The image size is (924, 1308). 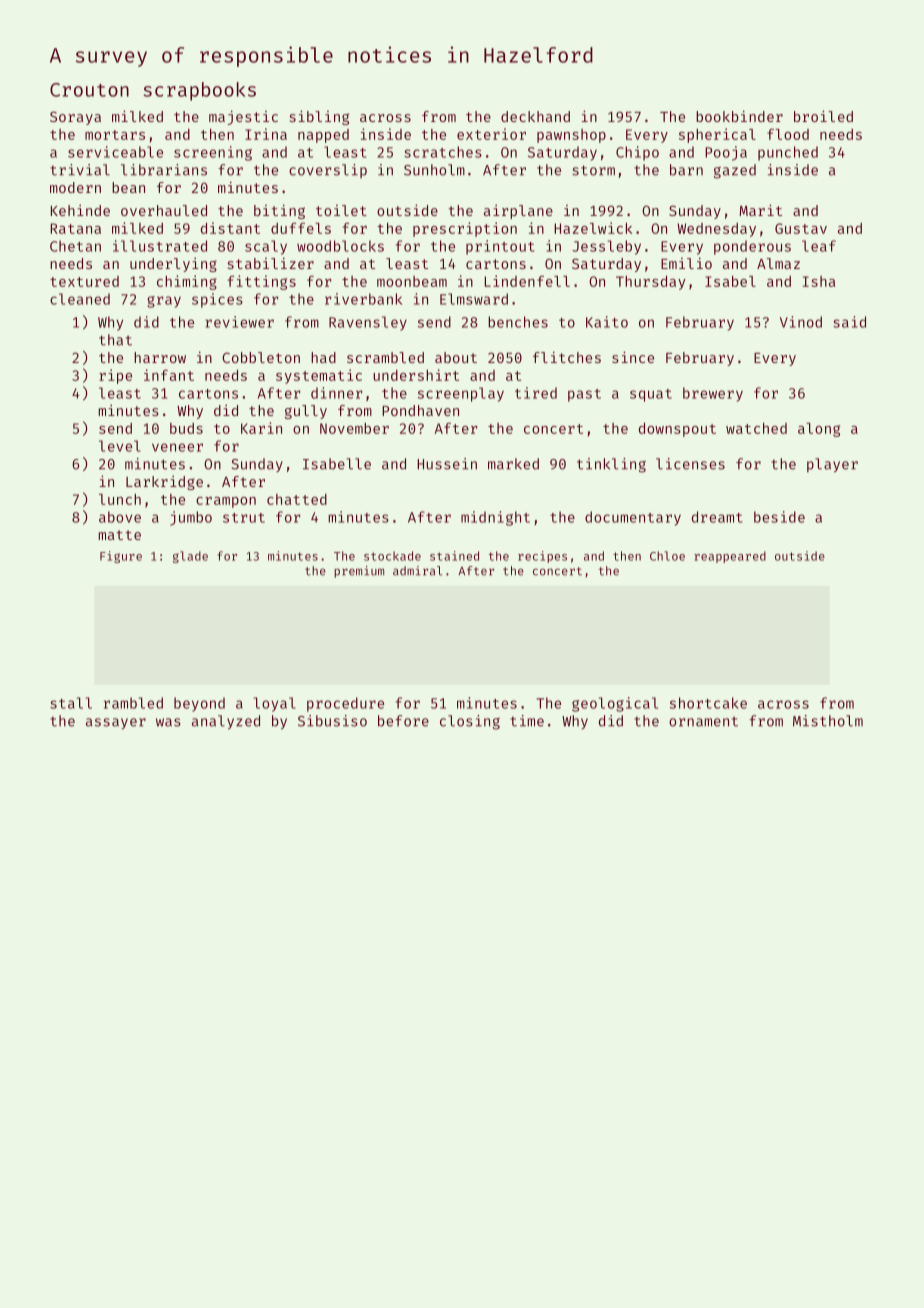 I want to click on broiled, so click(x=823, y=116).
